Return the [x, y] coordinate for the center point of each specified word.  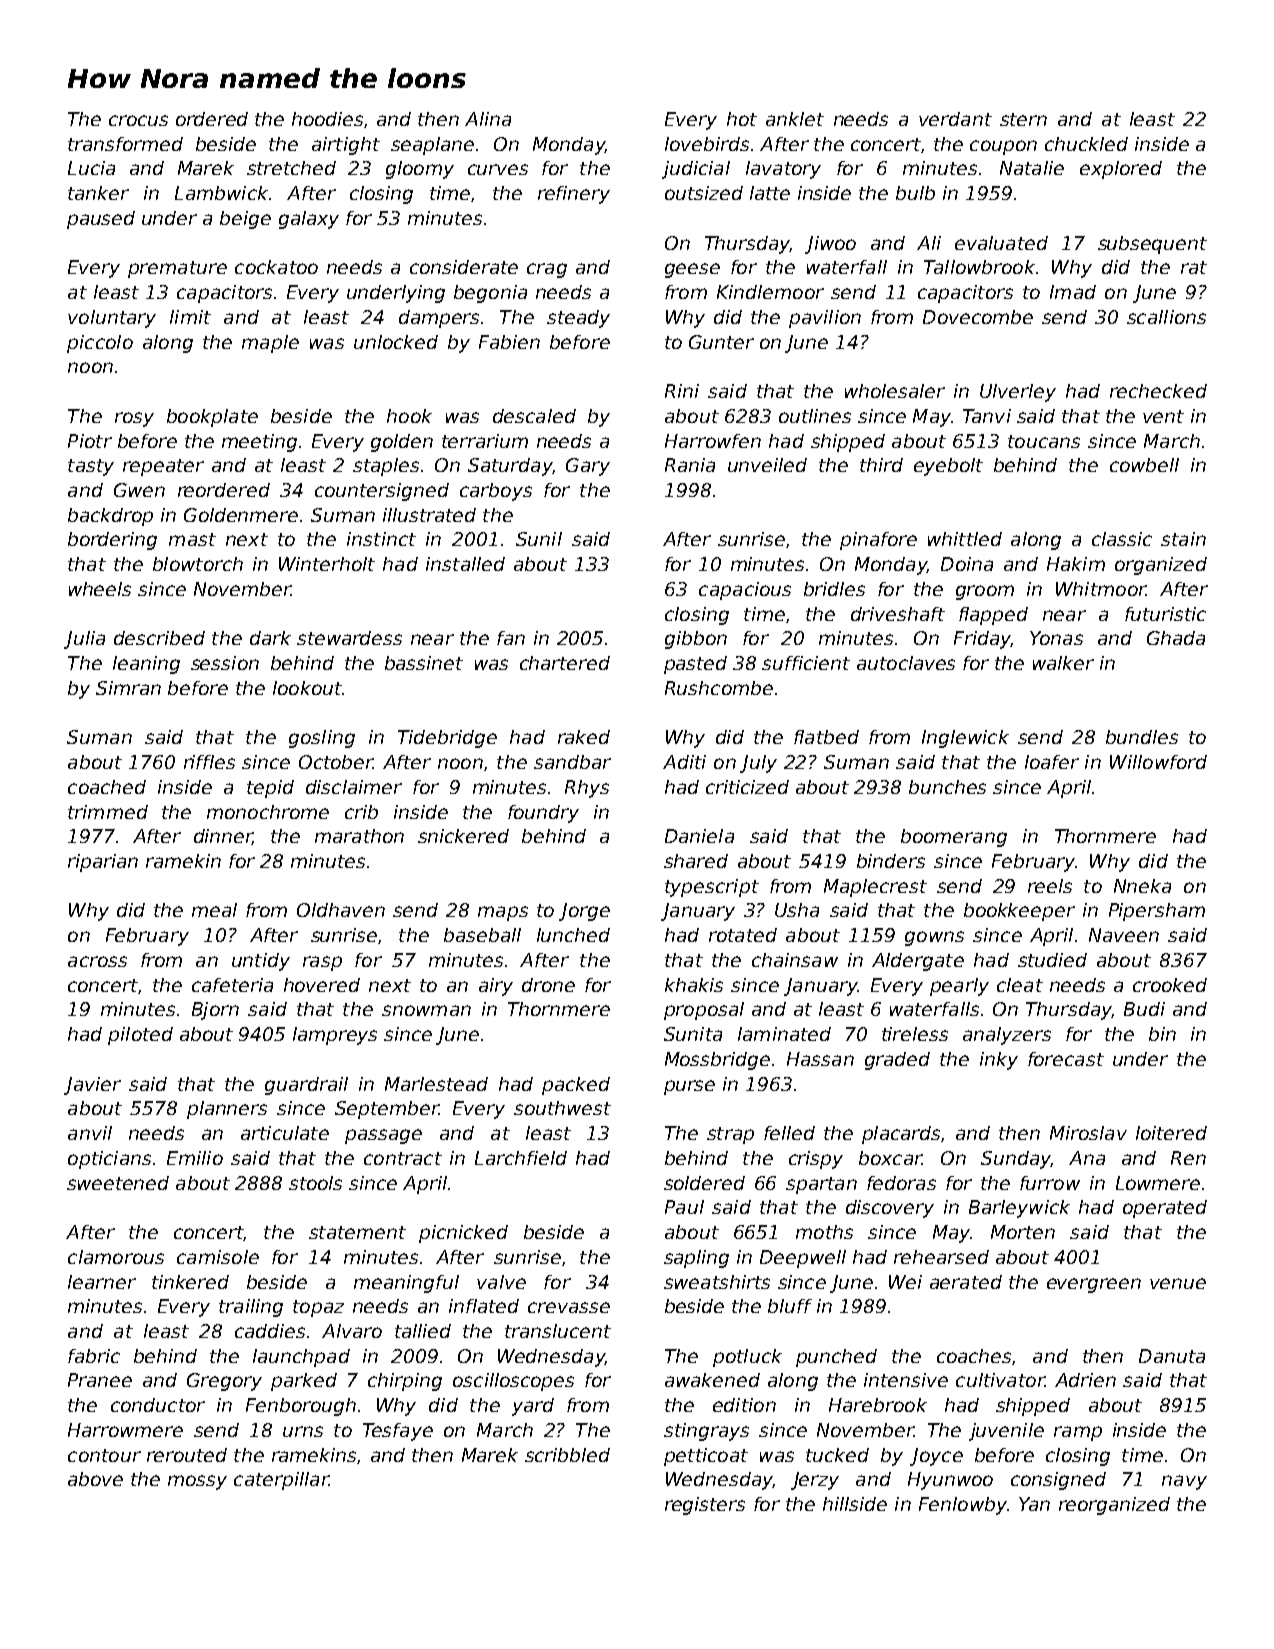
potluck [747, 1358]
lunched [573, 935]
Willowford [1158, 762]
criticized [747, 787]
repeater [163, 467]
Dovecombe [978, 317]
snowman [426, 1010]
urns [303, 1431]
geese [692, 270]
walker [1063, 663]
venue [1178, 1283]
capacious [745, 591]
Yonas [1056, 638]
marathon [359, 836]
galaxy [309, 220]
